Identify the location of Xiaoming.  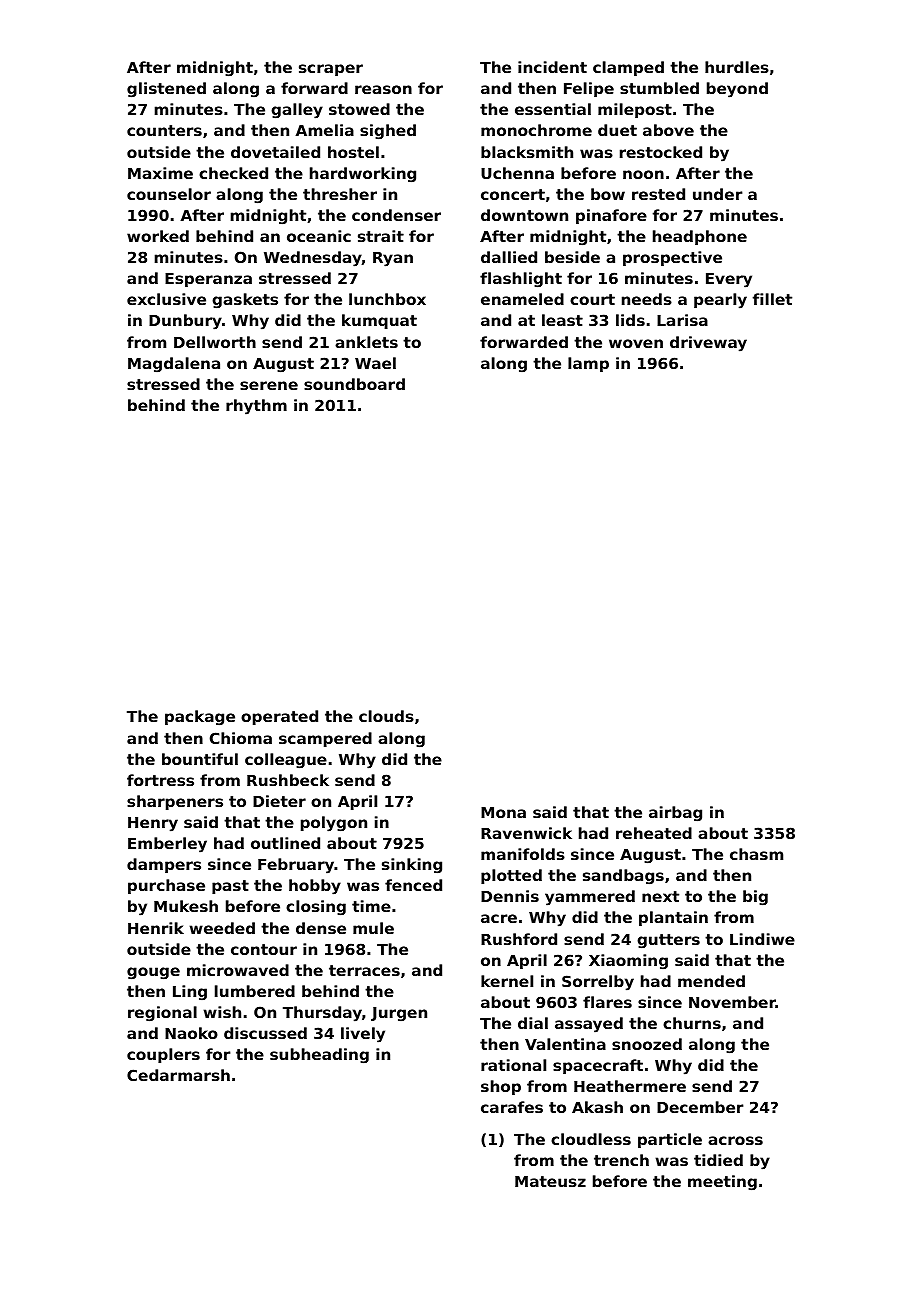
(628, 962).
